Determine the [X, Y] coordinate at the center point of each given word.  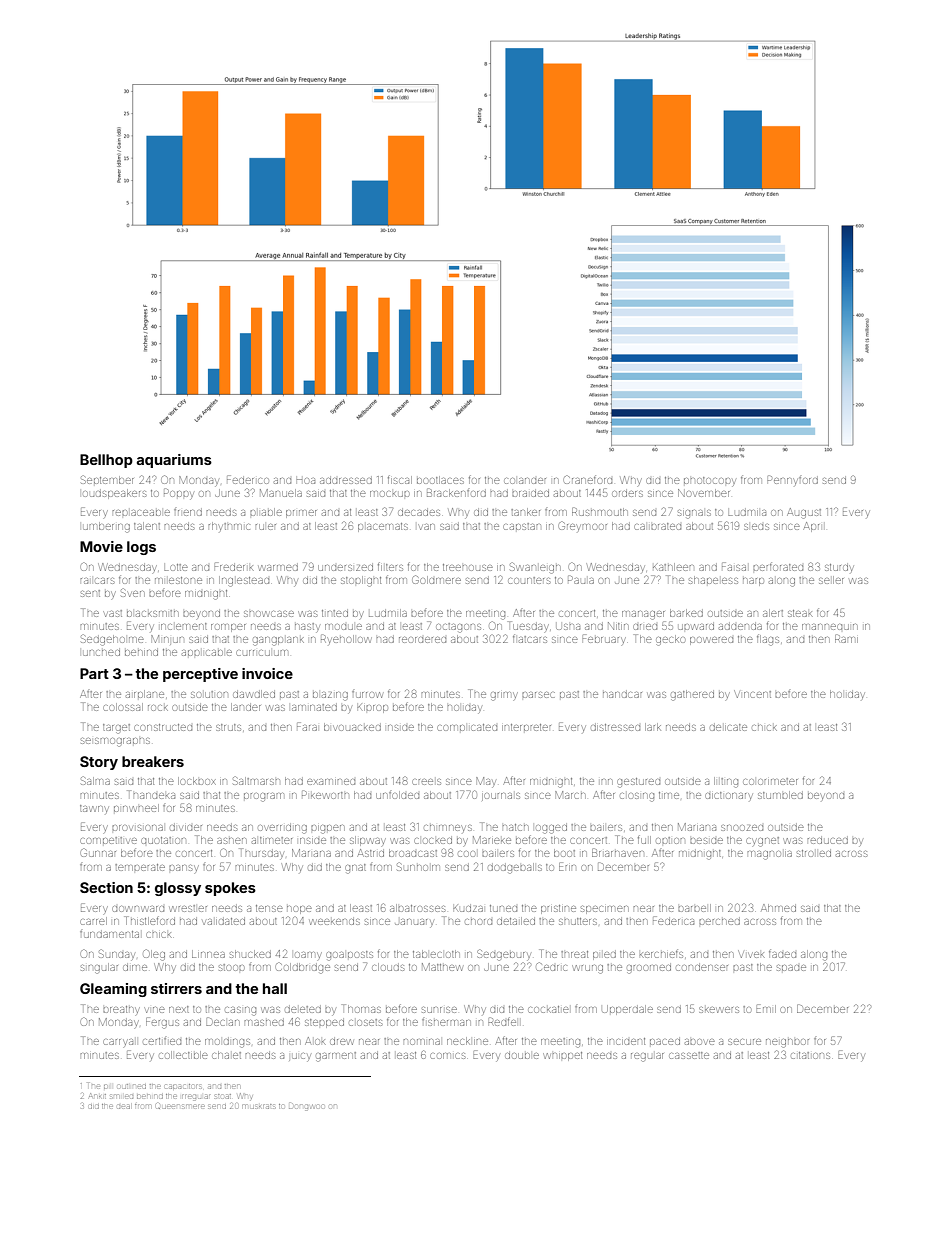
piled [604, 956]
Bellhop [106, 461]
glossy [178, 889]
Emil [766, 1008]
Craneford [588, 479]
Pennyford [792, 480]
